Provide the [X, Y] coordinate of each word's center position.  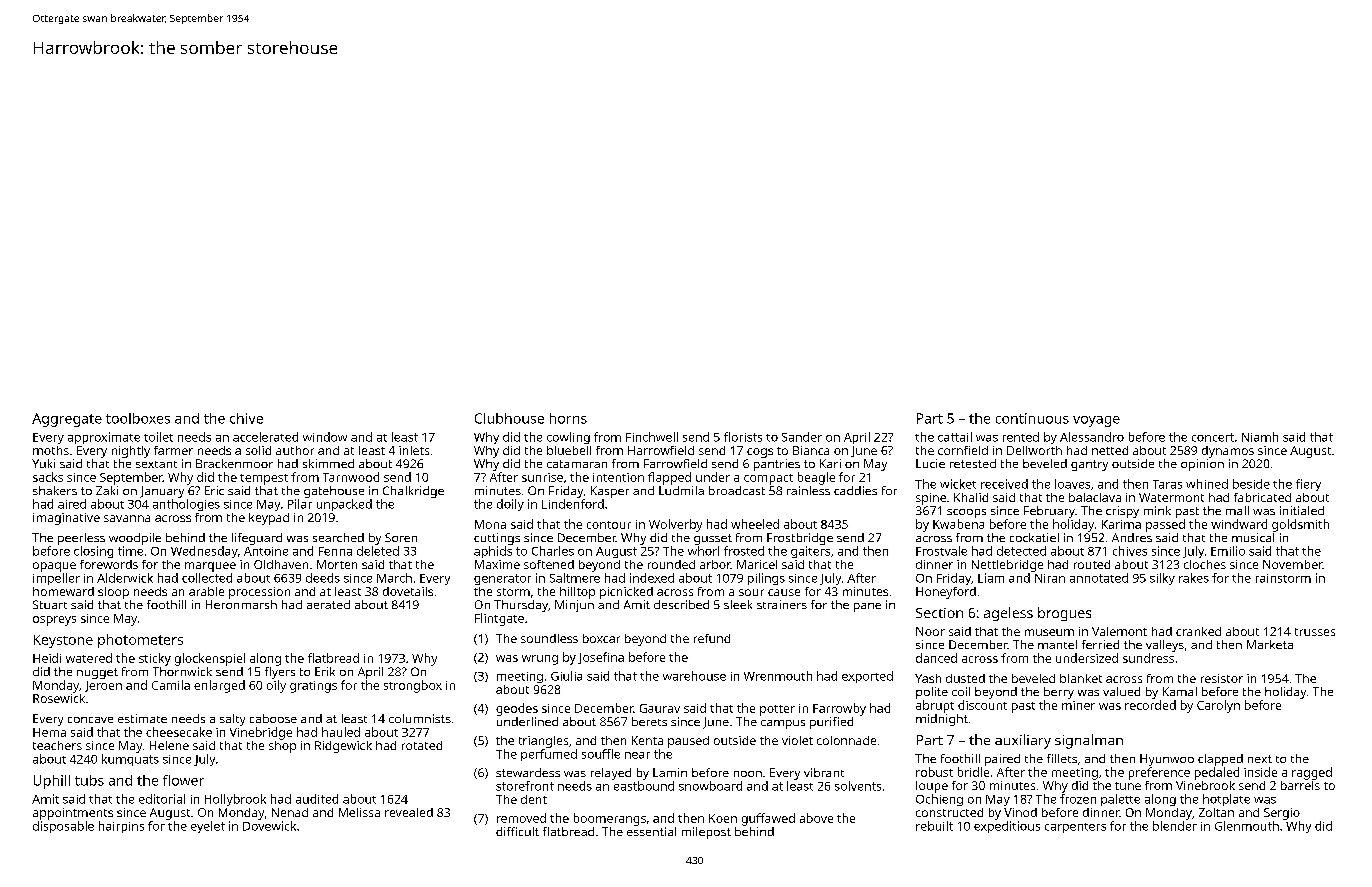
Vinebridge [261, 733]
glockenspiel [210, 659]
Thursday [521, 606]
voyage [1096, 421]
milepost [706, 833]
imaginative [66, 519]
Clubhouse [509, 418]
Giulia [566, 676]
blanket [1081, 678]
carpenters [1075, 828]
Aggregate [67, 420]
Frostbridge [800, 539]
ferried [1100, 644]
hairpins [121, 827]
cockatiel [1034, 537]
